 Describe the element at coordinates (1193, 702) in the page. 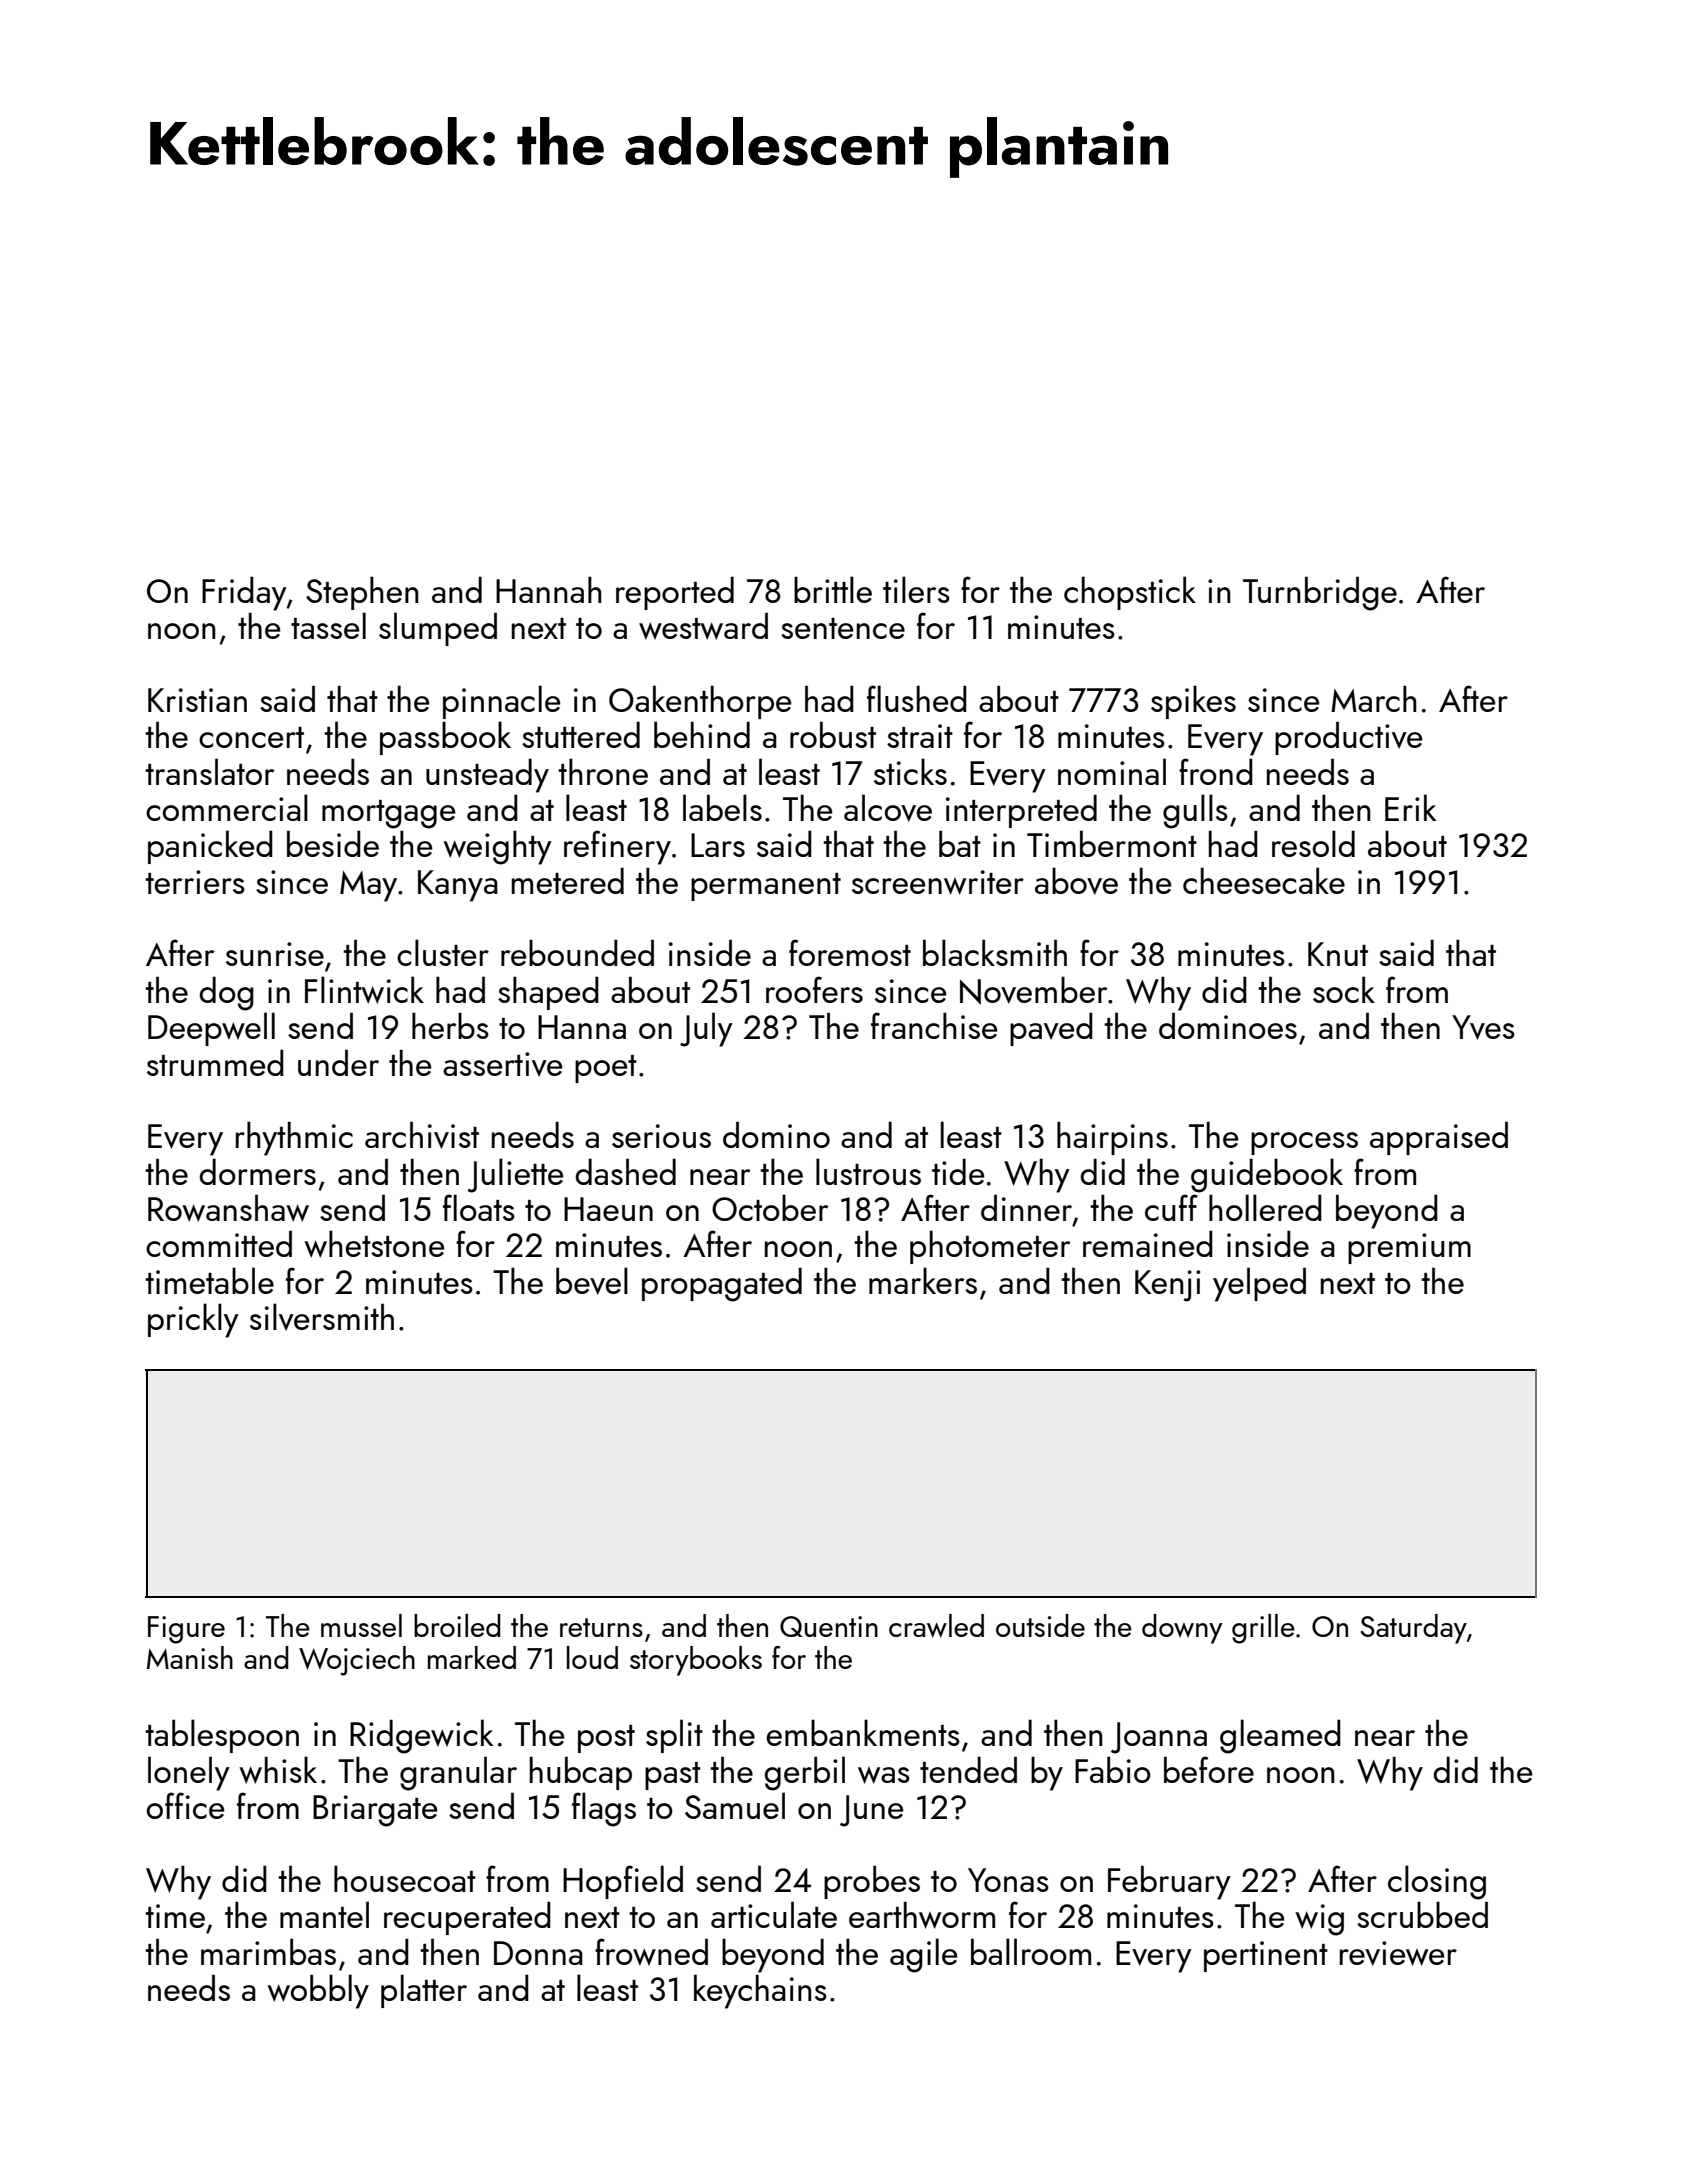

I see `spikes` at that location.
